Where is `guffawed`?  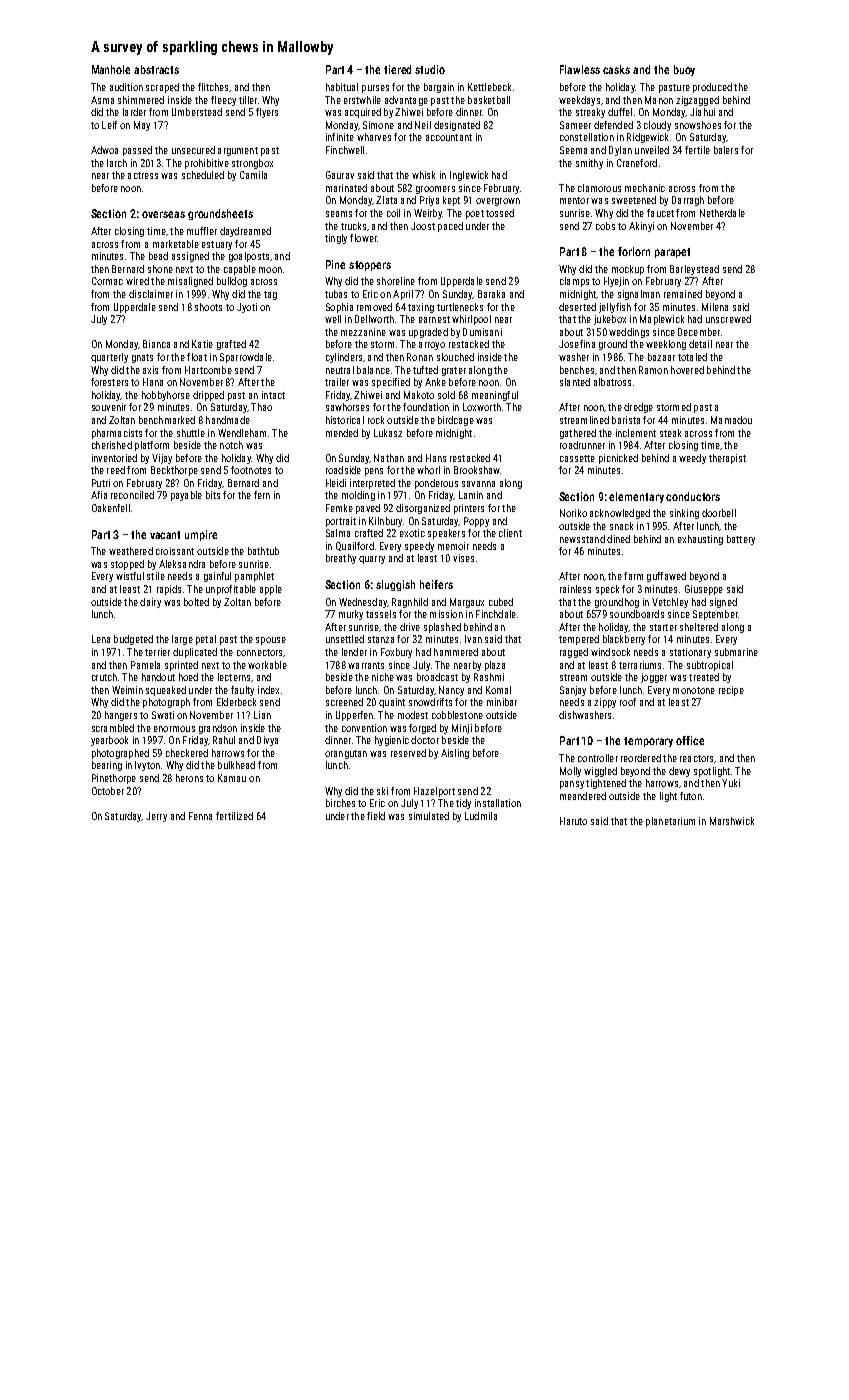 guffawed is located at coordinates (666, 577).
